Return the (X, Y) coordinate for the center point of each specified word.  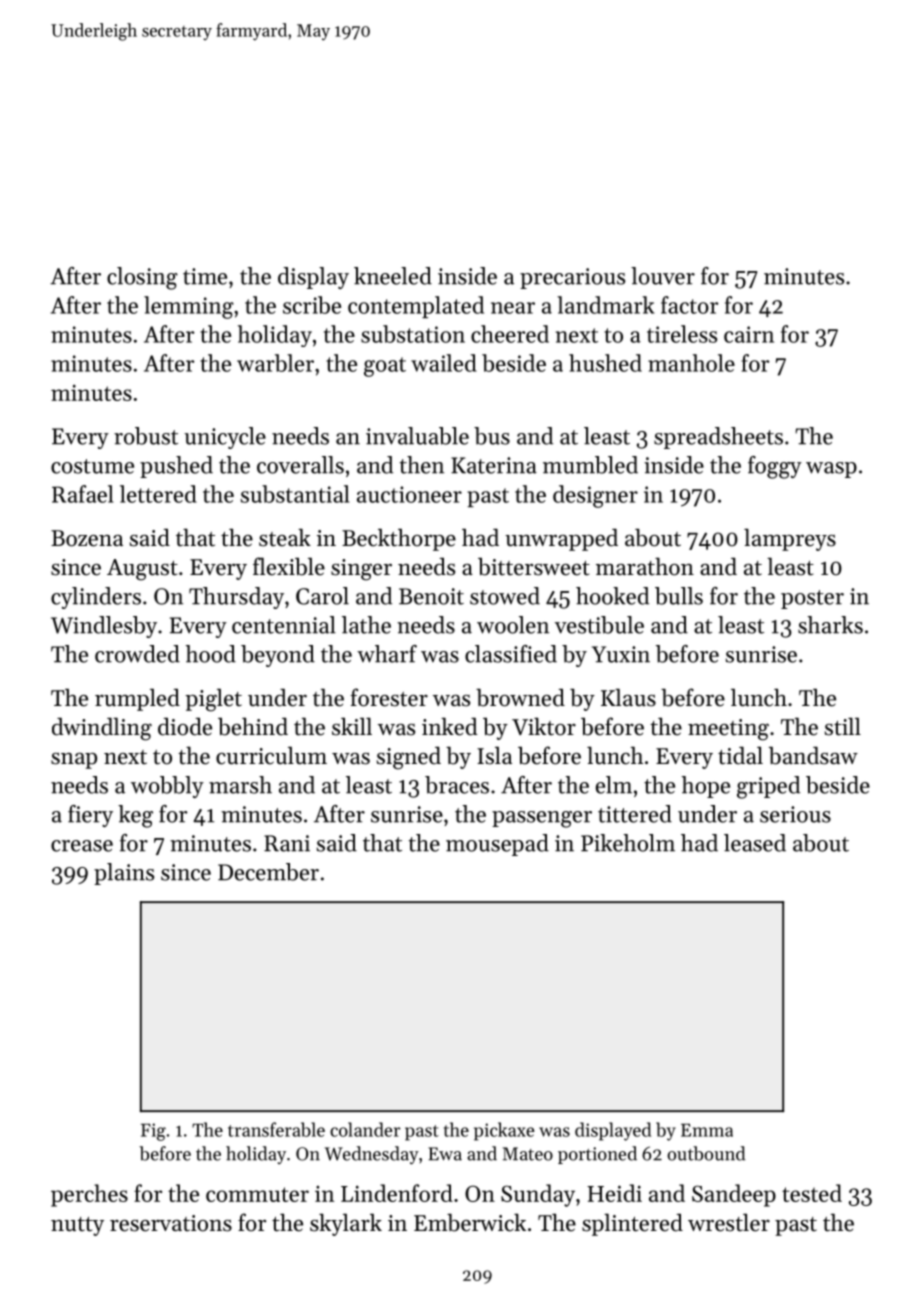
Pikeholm (628, 843)
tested (812, 1193)
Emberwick (470, 1222)
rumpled (137, 699)
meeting (728, 730)
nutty (77, 1226)
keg (135, 816)
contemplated (416, 307)
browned (520, 697)
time (205, 276)
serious (795, 814)
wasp (831, 470)
